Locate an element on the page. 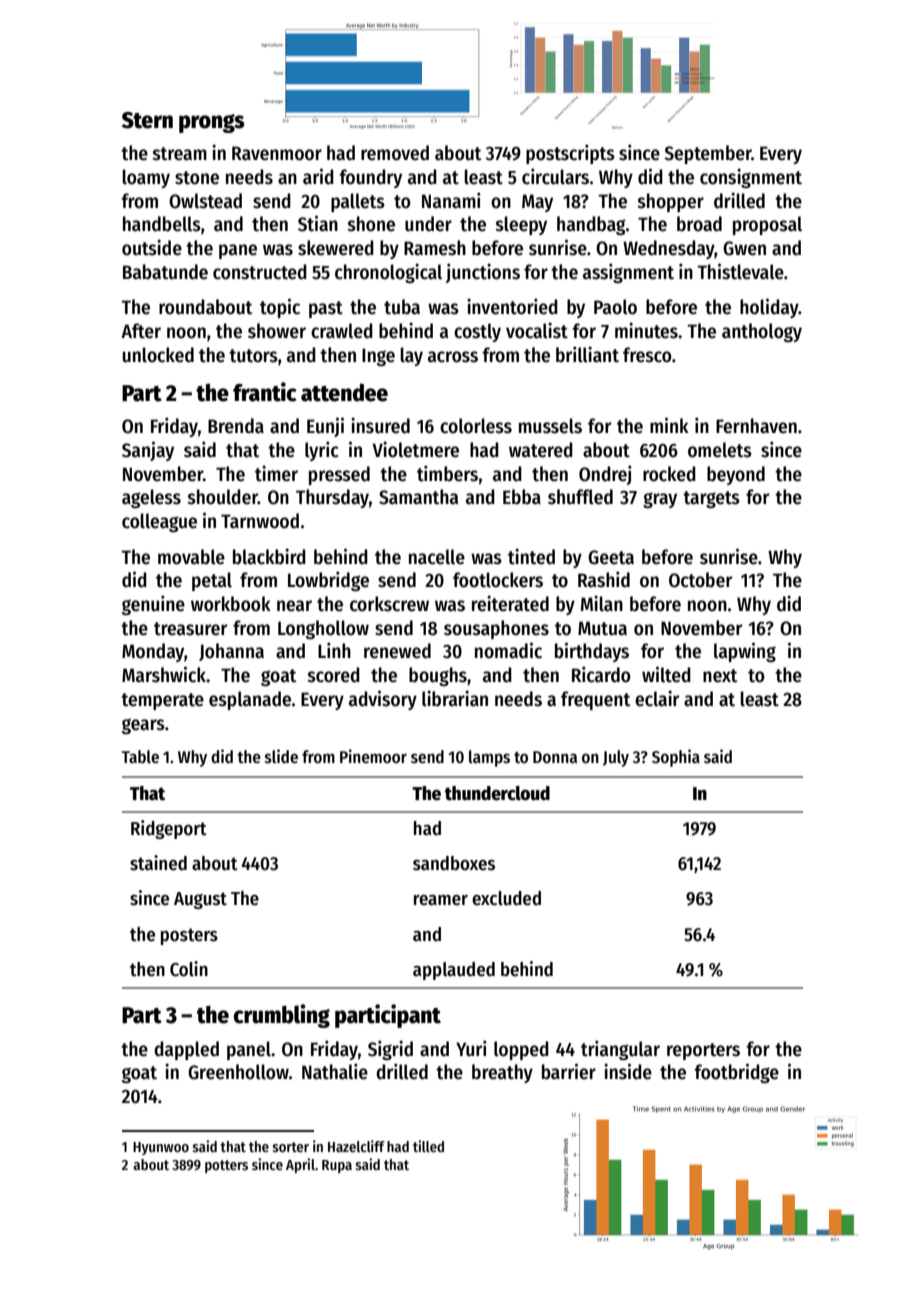  Sigrid is located at coordinates (390, 1050).
